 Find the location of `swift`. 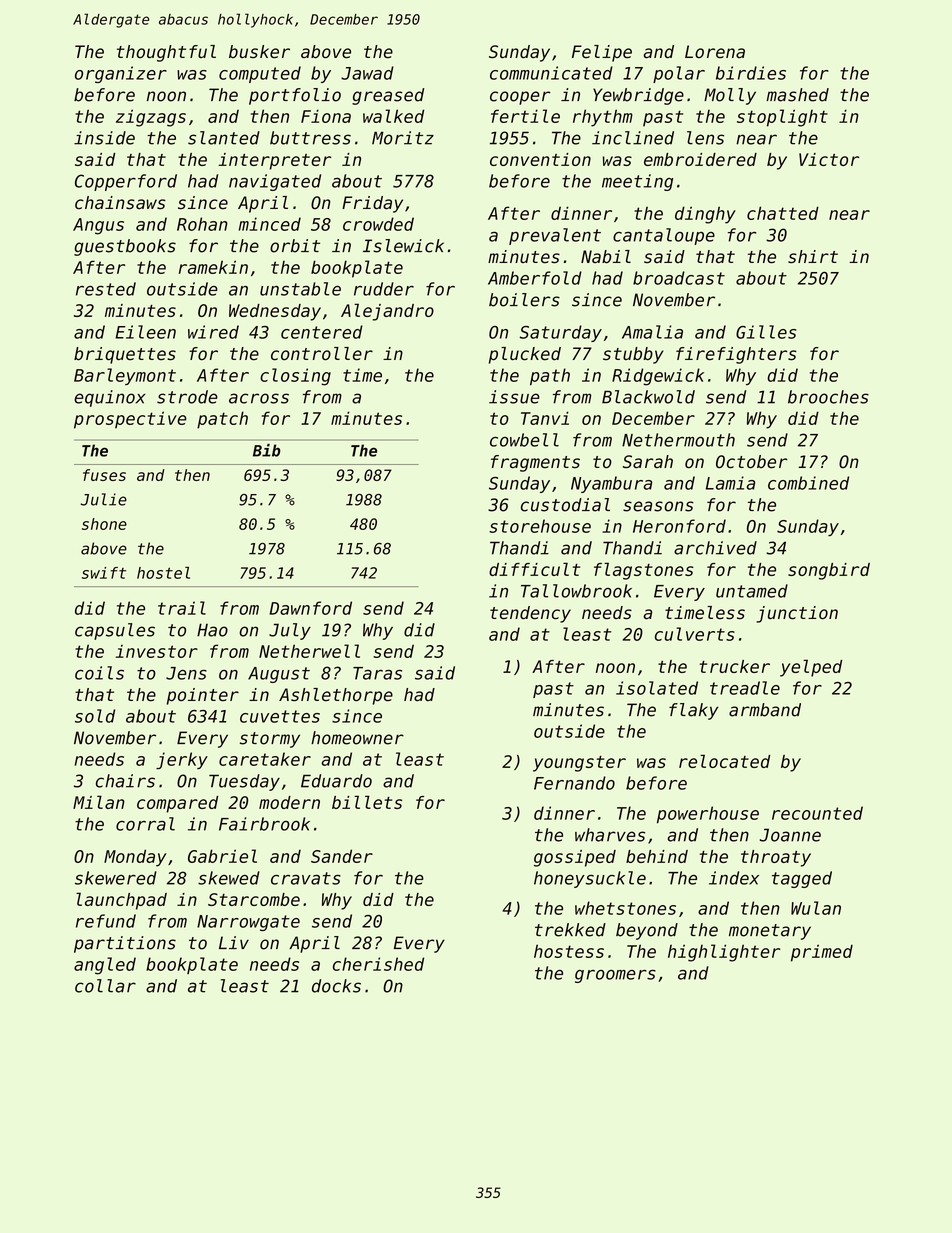

swift is located at coordinates (104, 573).
